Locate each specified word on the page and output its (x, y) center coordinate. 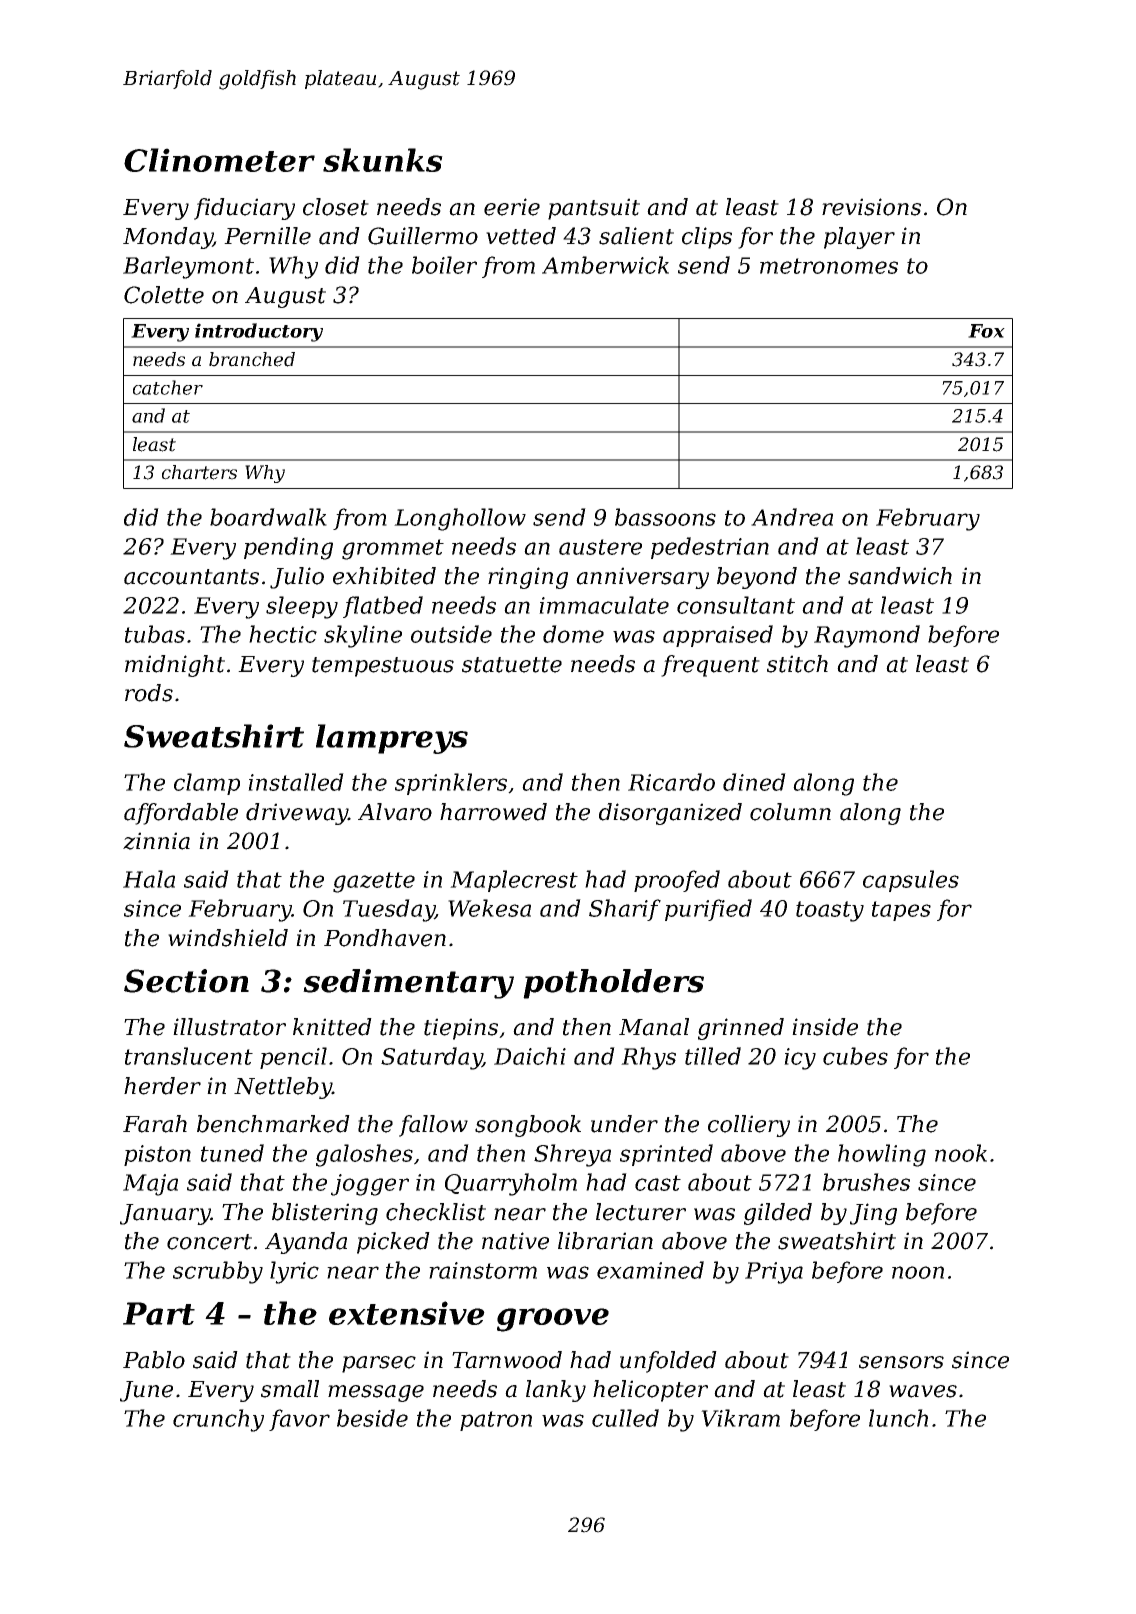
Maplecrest (514, 881)
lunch (898, 1418)
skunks (383, 160)
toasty (830, 911)
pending (288, 548)
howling (882, 1155)
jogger (370, 1185)
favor (299, 1420)
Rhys (648, 1058)
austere (600, 547)
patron (496, 1421)
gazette (374, 882)
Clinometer (219, 160)
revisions (871, 207)
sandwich (900, 576)
